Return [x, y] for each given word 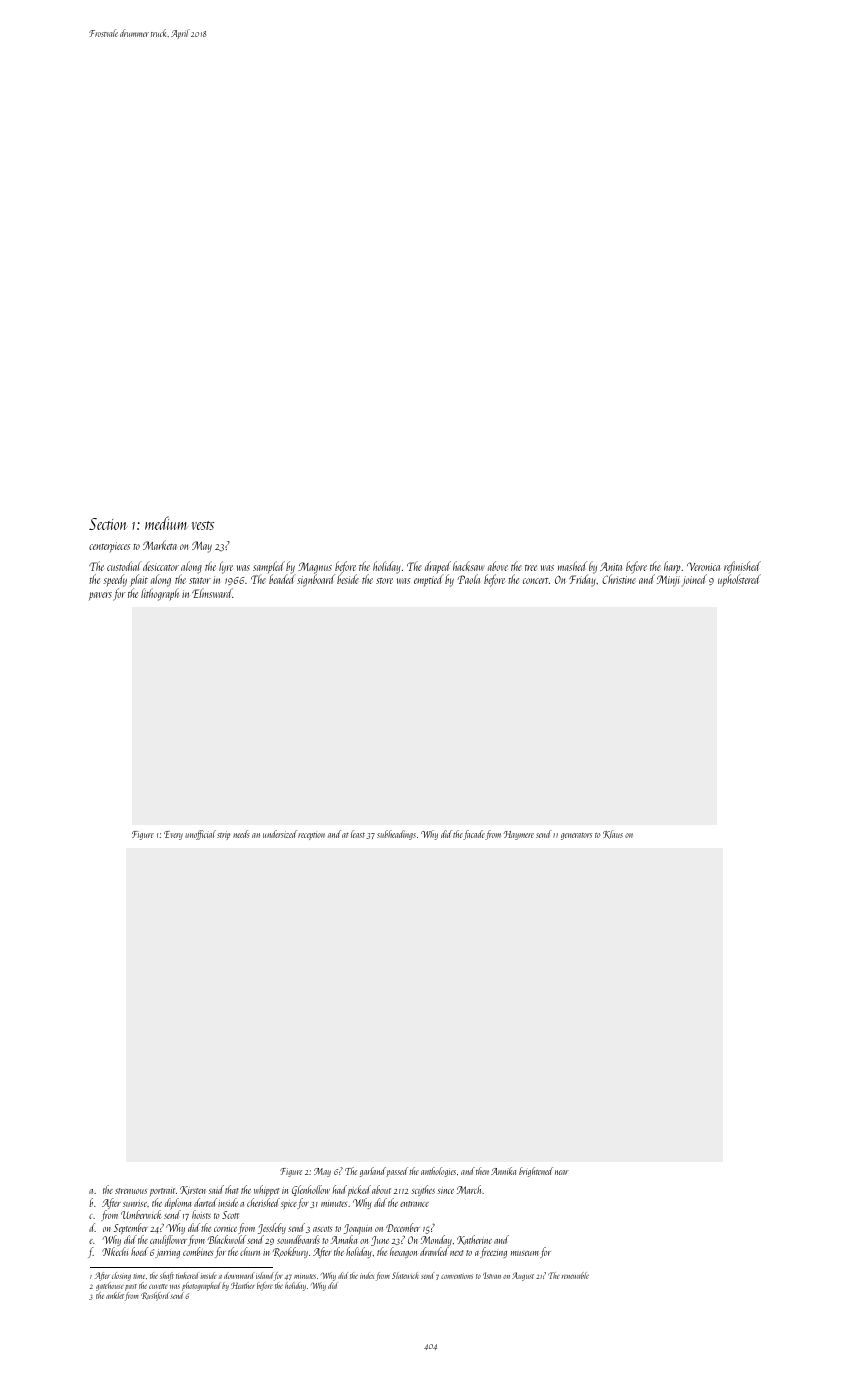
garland [373, 1172]
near [562, 1172]
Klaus [613, 834]
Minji [668, 581]
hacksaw [469, 566]
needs [241, 834]
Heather [243, 1285]
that [231, 1189]
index [367, 1275]
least [358, 834]
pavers [100, 596]
